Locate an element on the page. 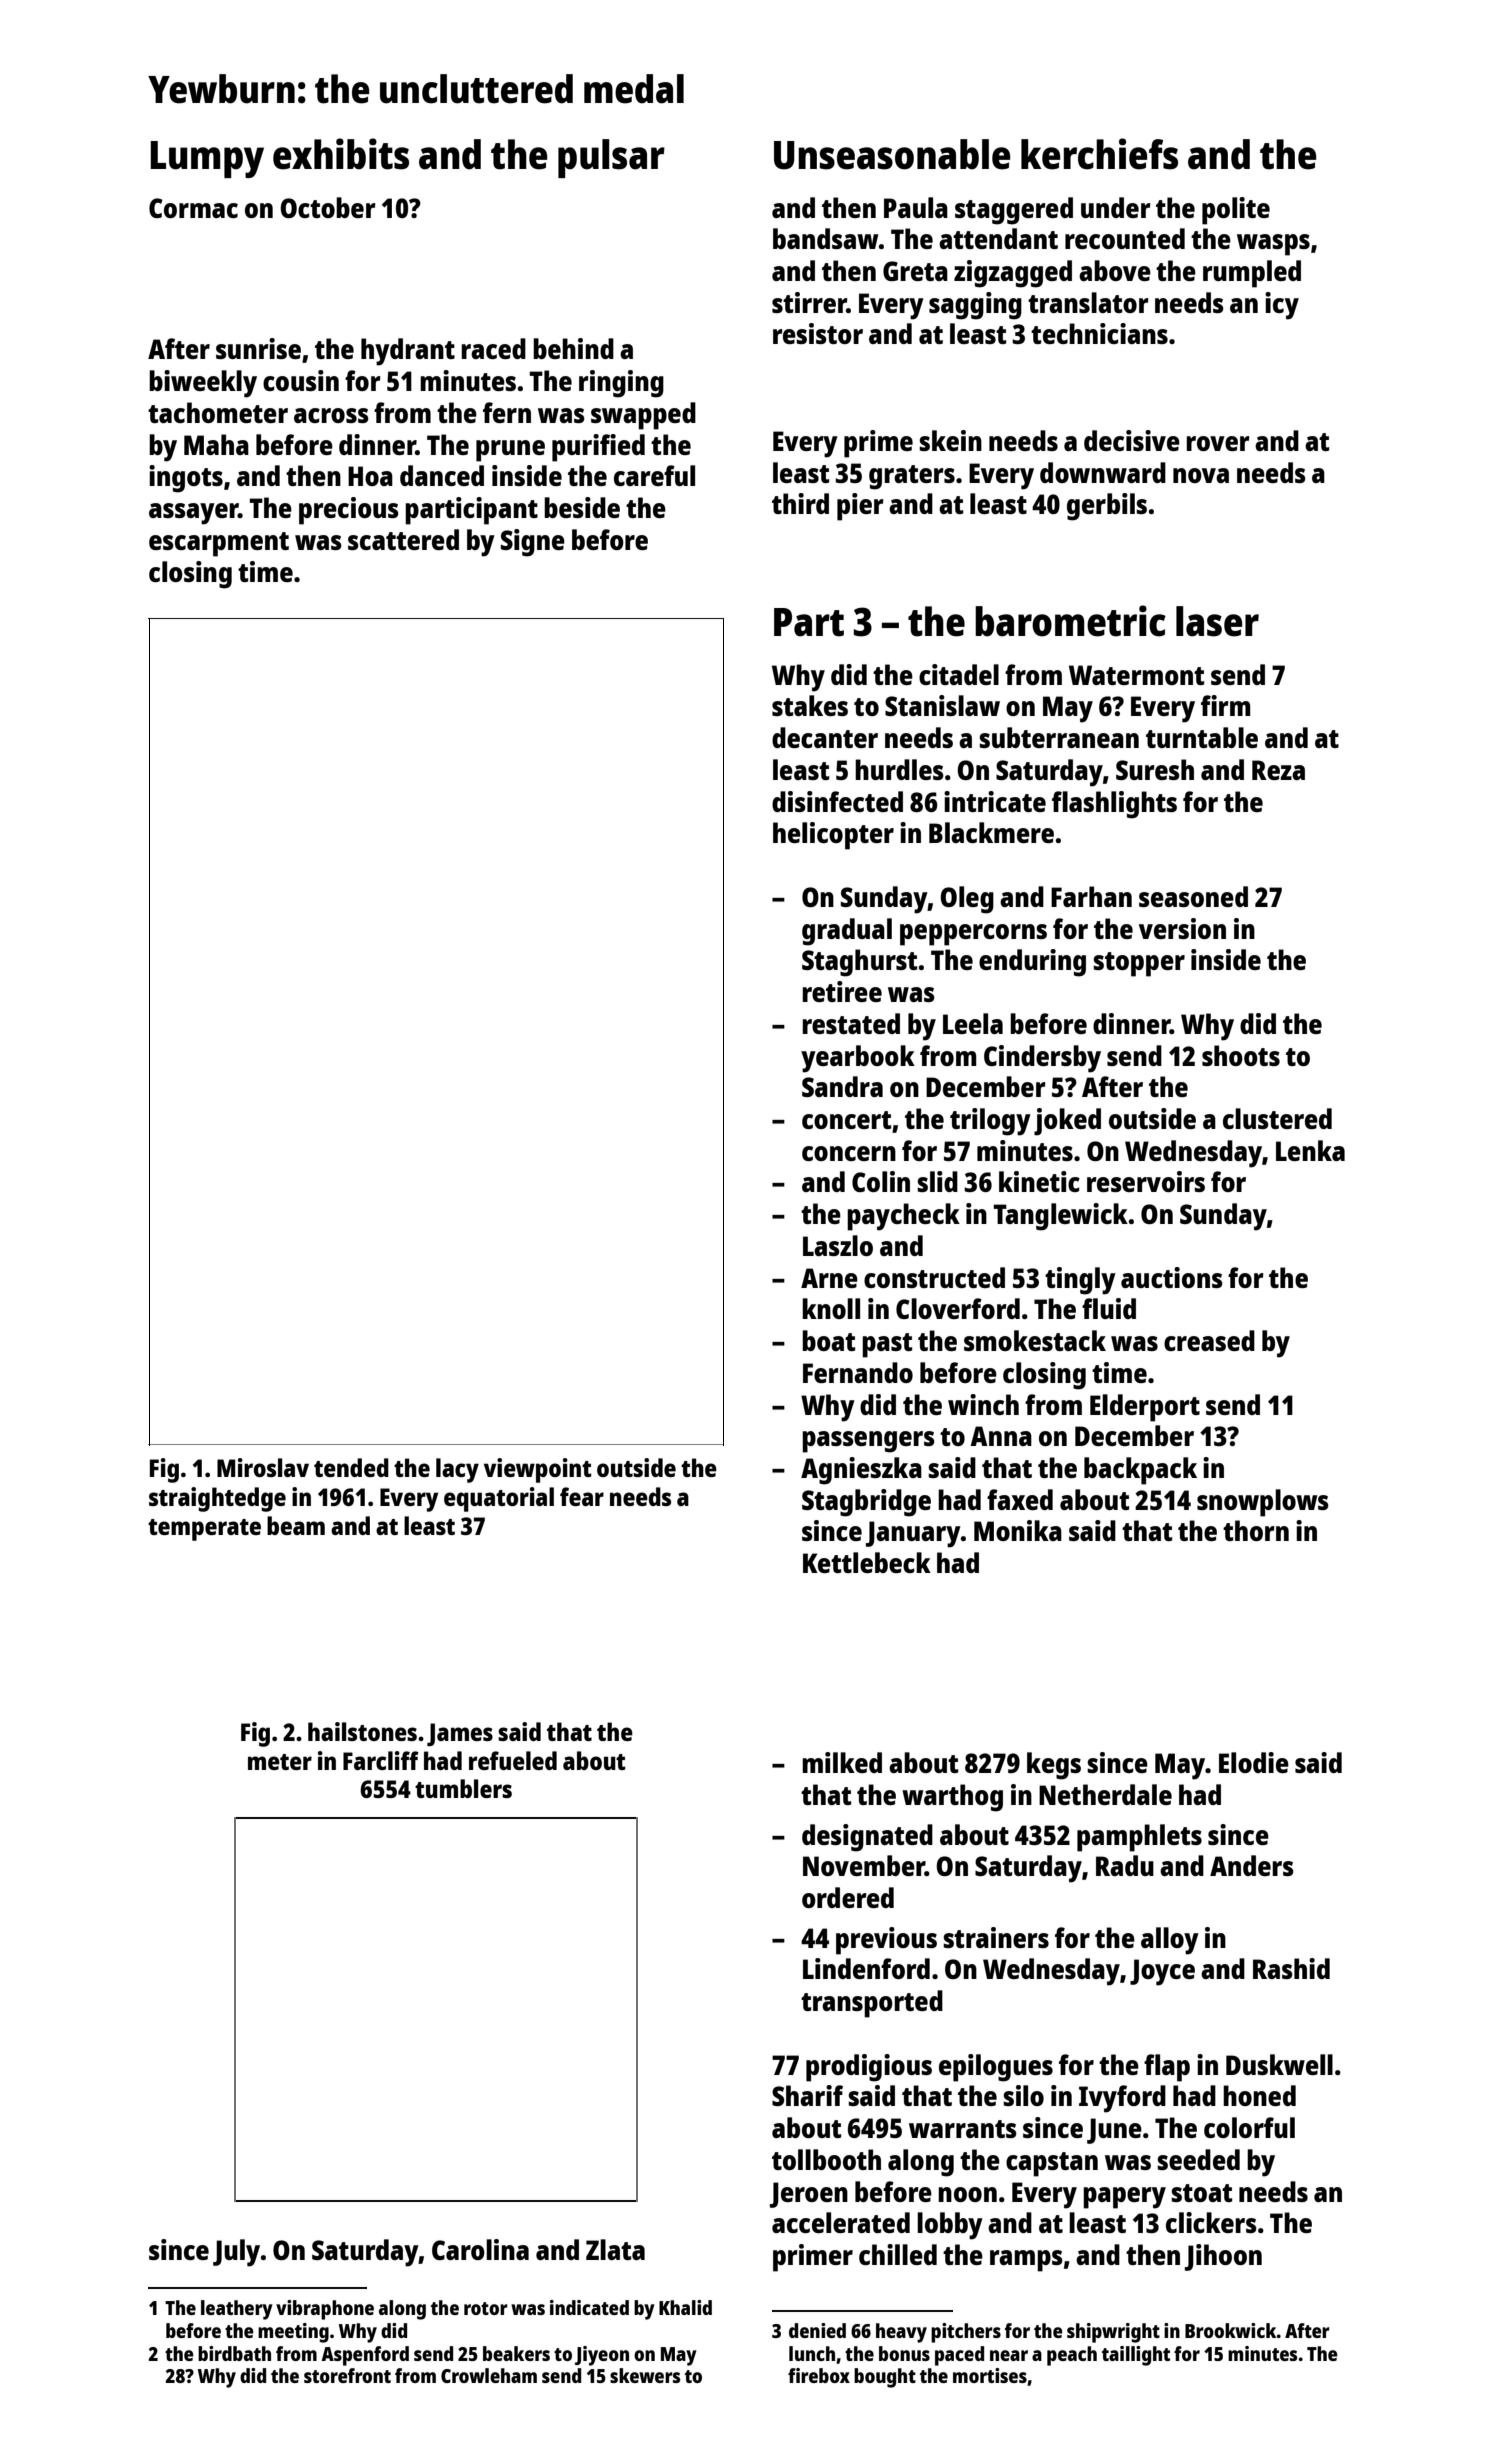 This page has width=1496, height=2464. Signe is located at coordinates (533, 543).
